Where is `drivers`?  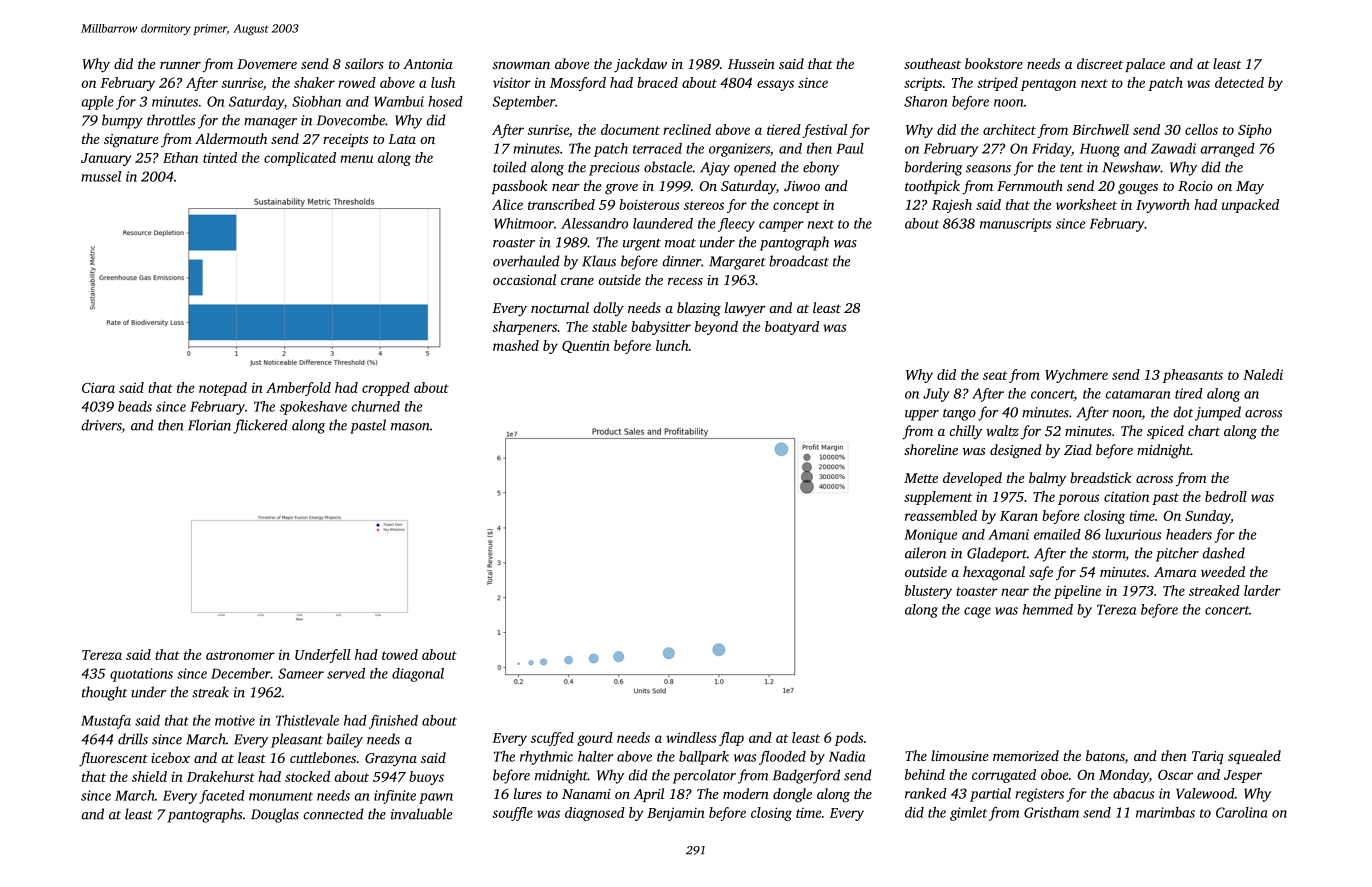 drivers is located at coordinates (101, 426).
